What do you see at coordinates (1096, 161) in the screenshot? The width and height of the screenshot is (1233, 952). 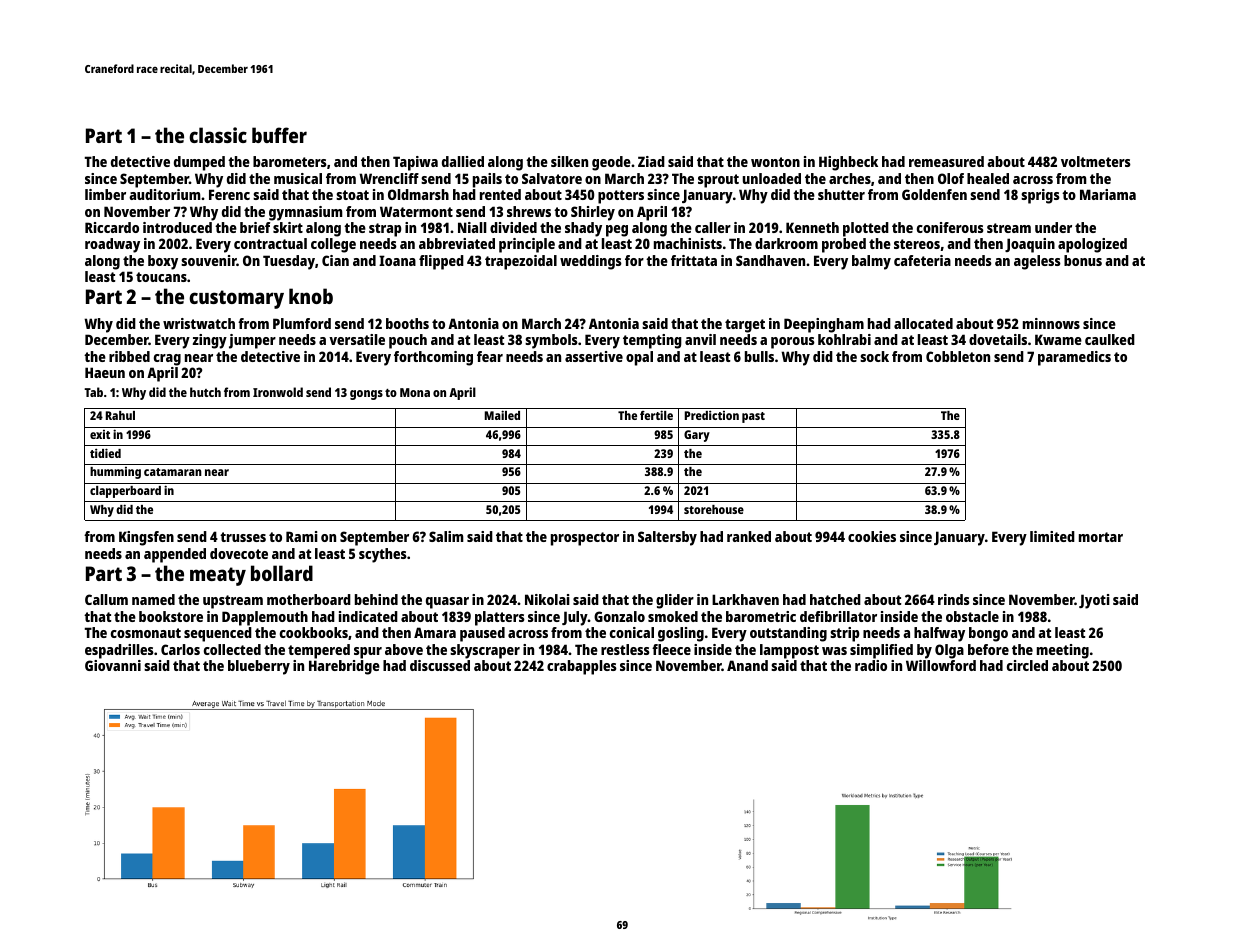 I see `voltmeters` at bounding box center [1096, 161].
